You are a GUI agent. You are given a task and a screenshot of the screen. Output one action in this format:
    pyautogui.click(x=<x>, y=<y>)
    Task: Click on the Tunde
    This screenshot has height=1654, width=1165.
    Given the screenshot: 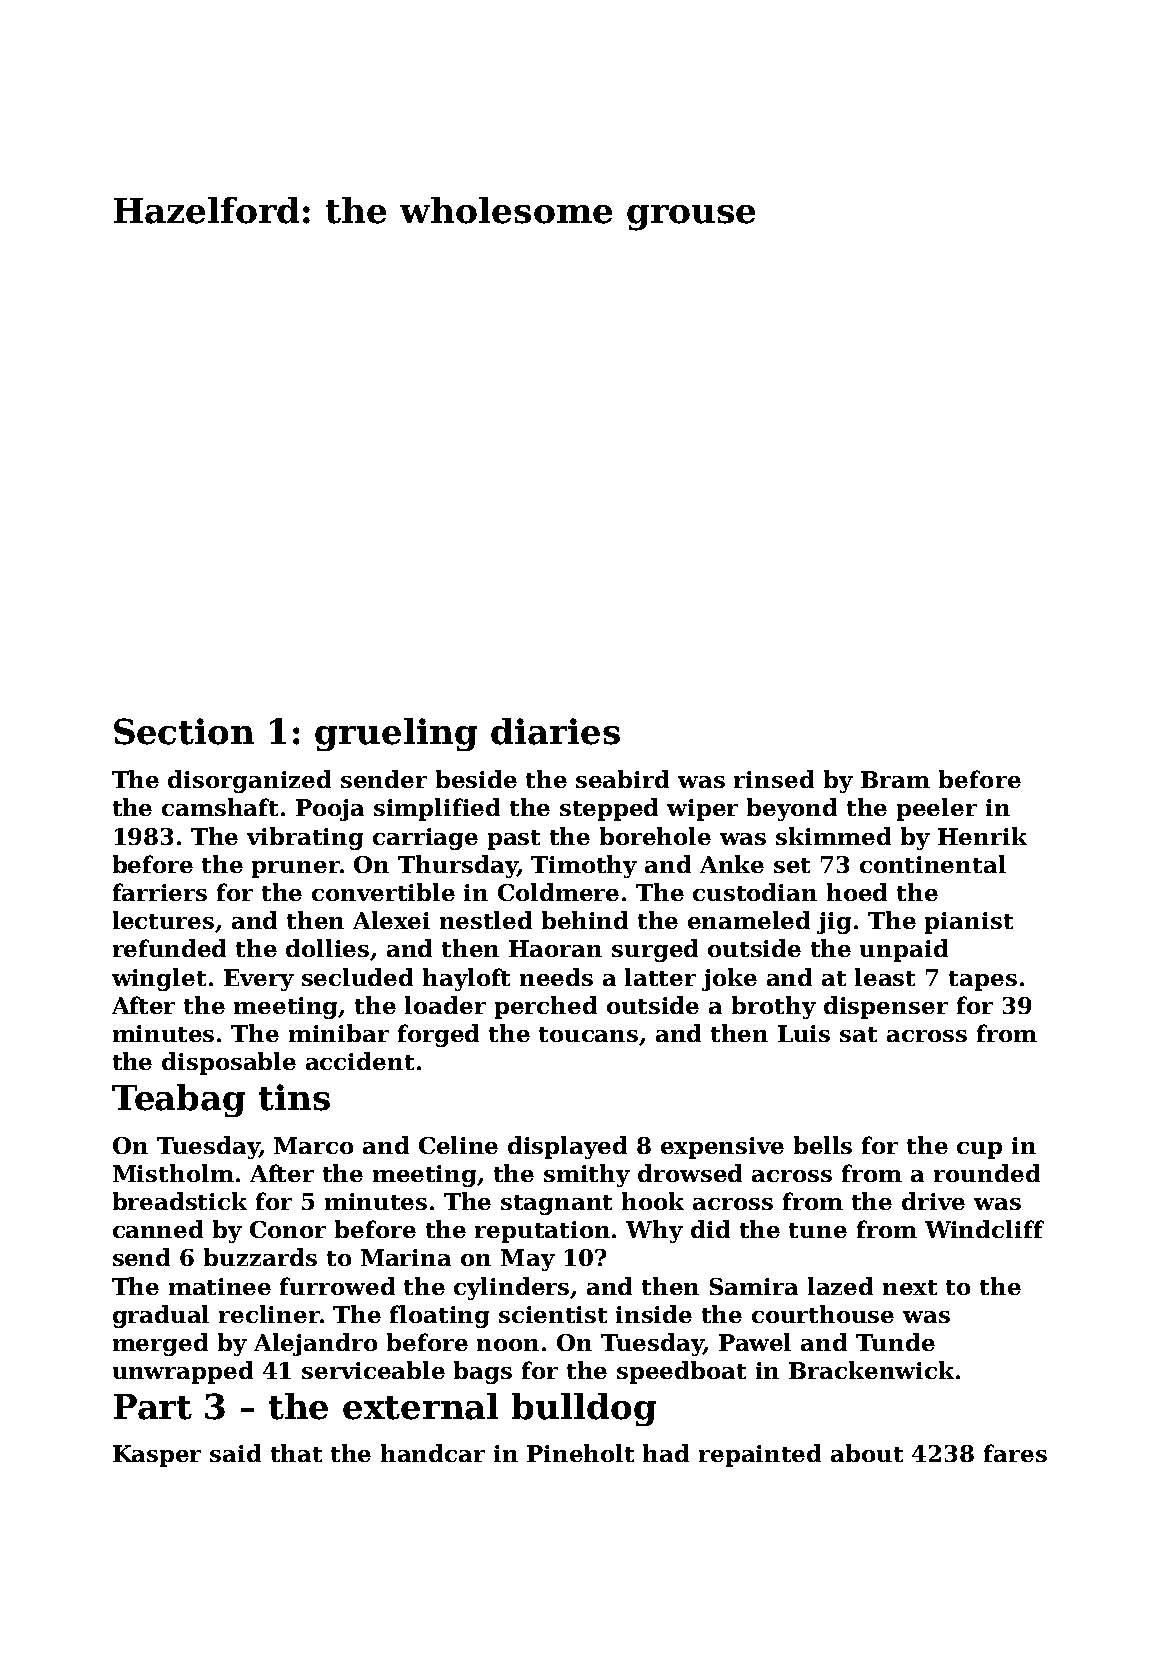 What is the action you would take?
    pyautogui.click(x=895, y=1342)
